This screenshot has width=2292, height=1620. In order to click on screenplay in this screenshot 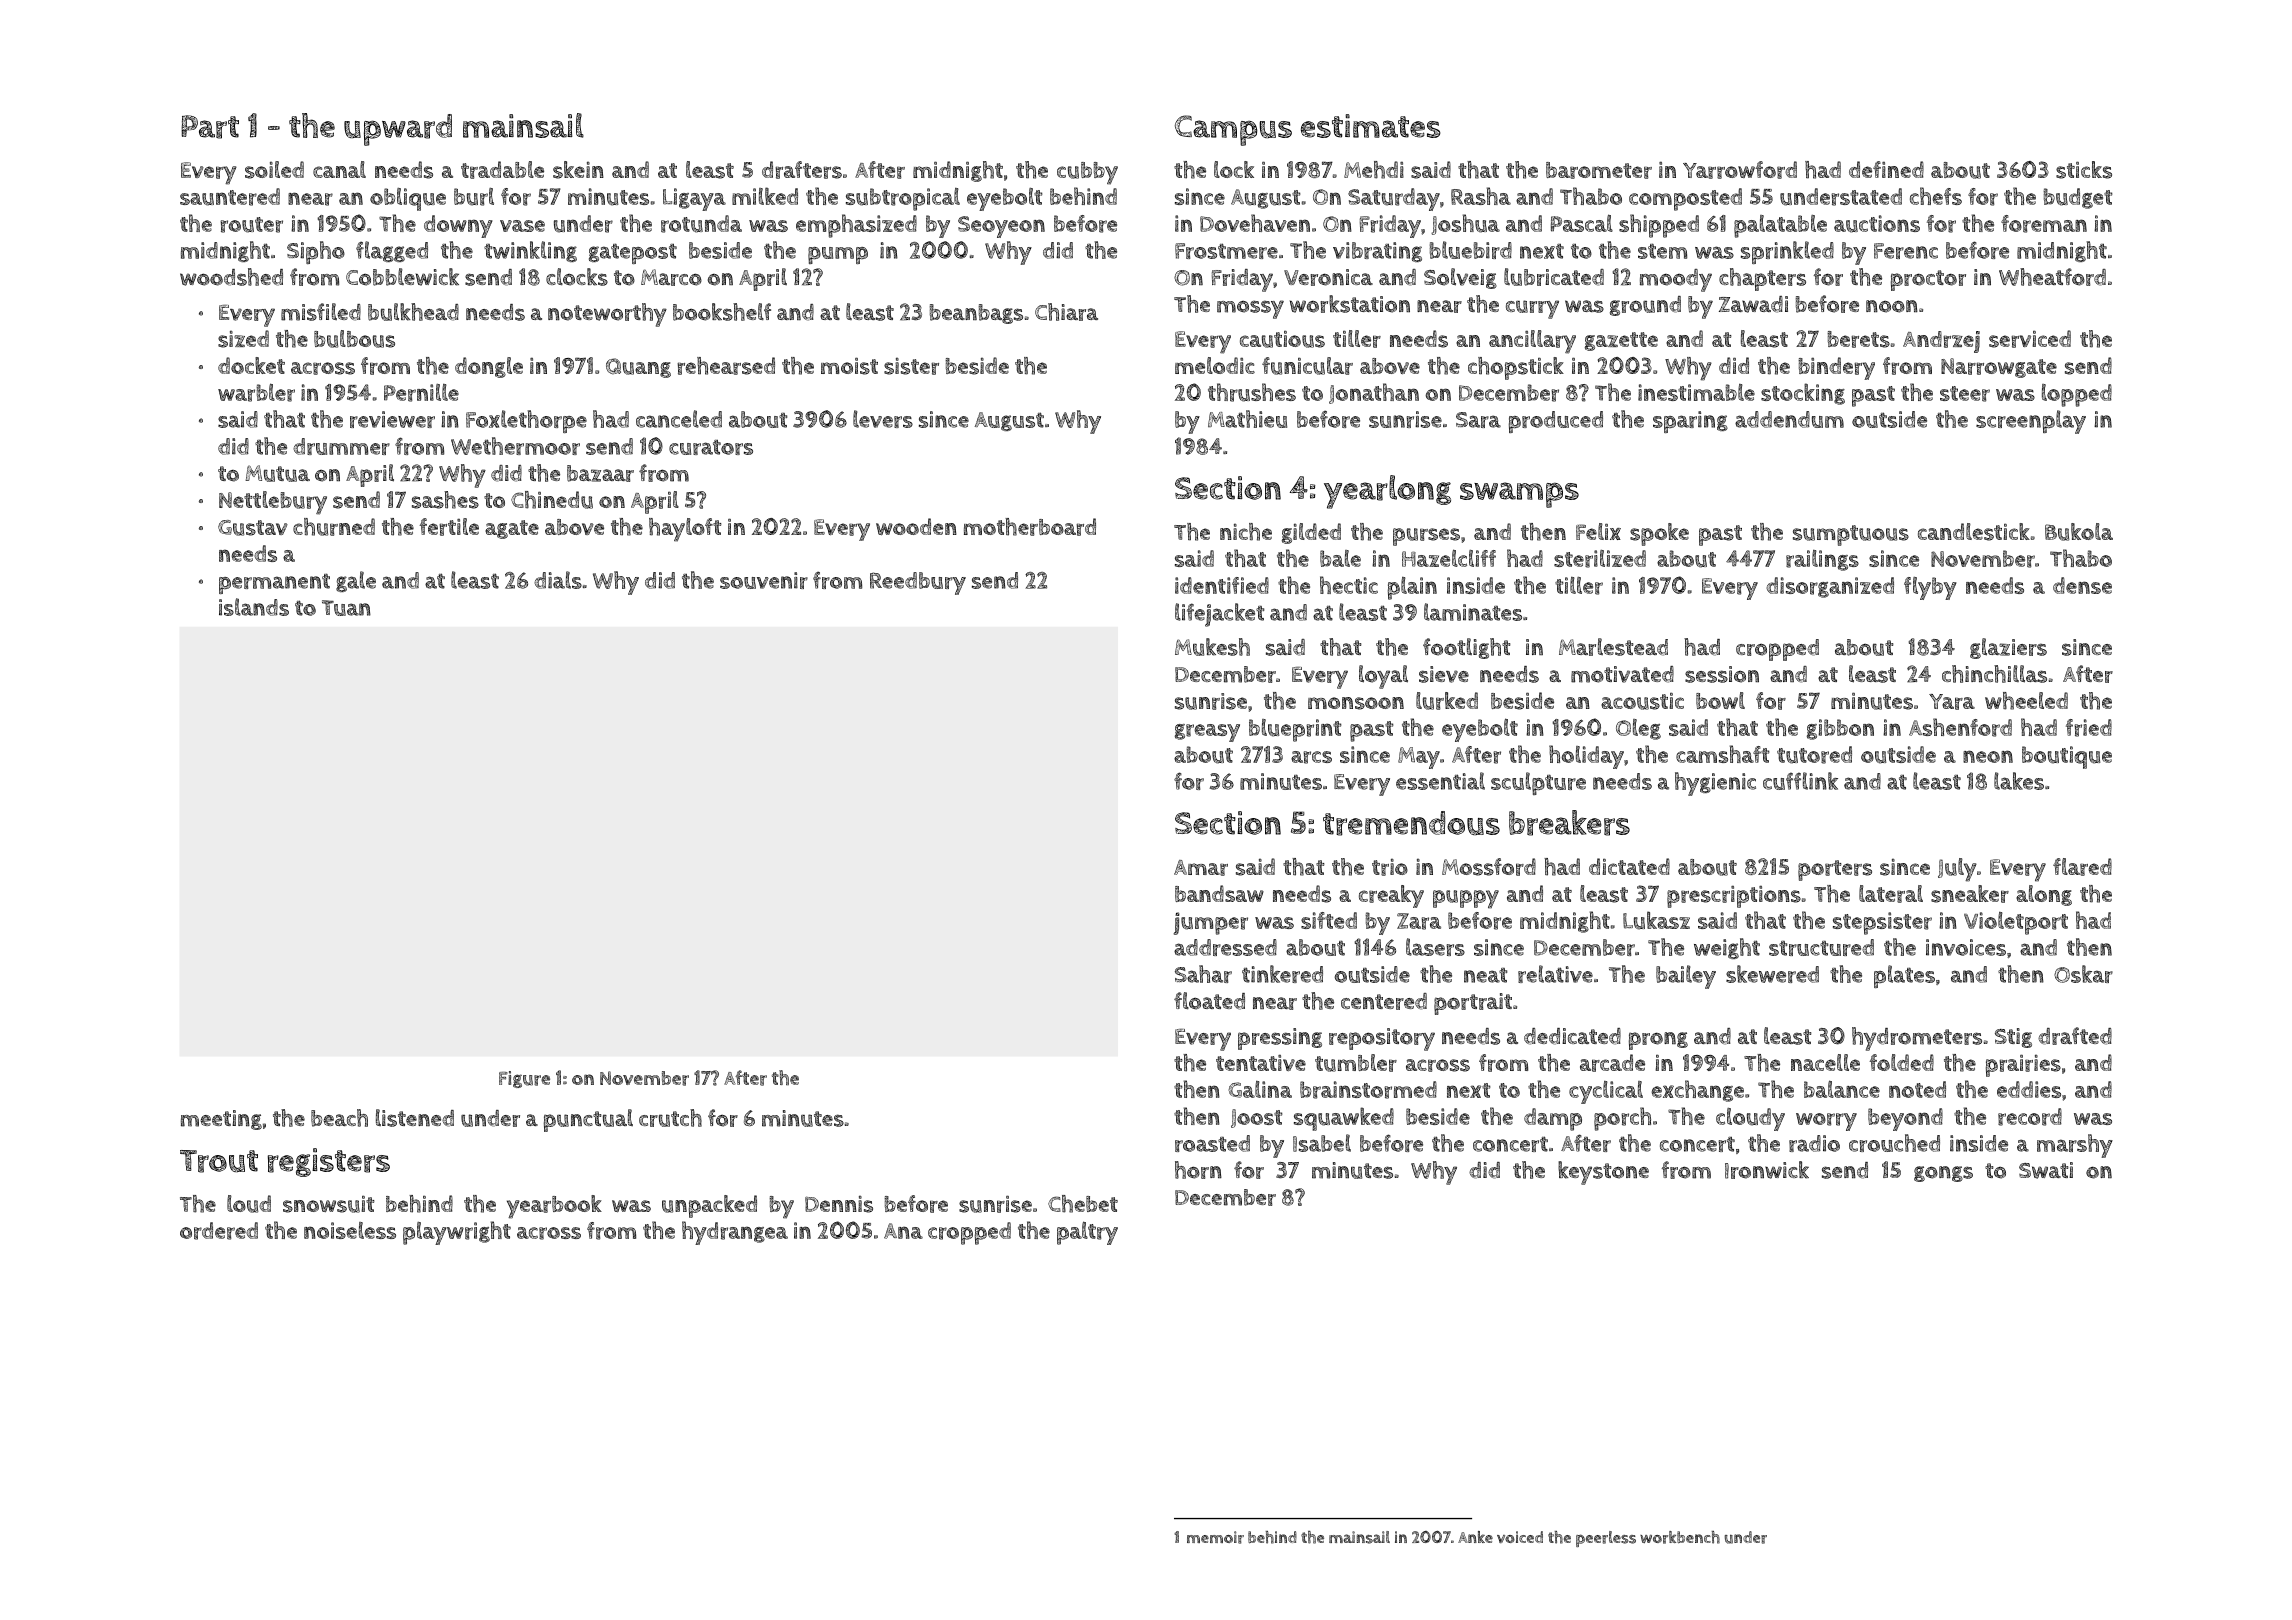, I will do `click(2031, 422)`.
